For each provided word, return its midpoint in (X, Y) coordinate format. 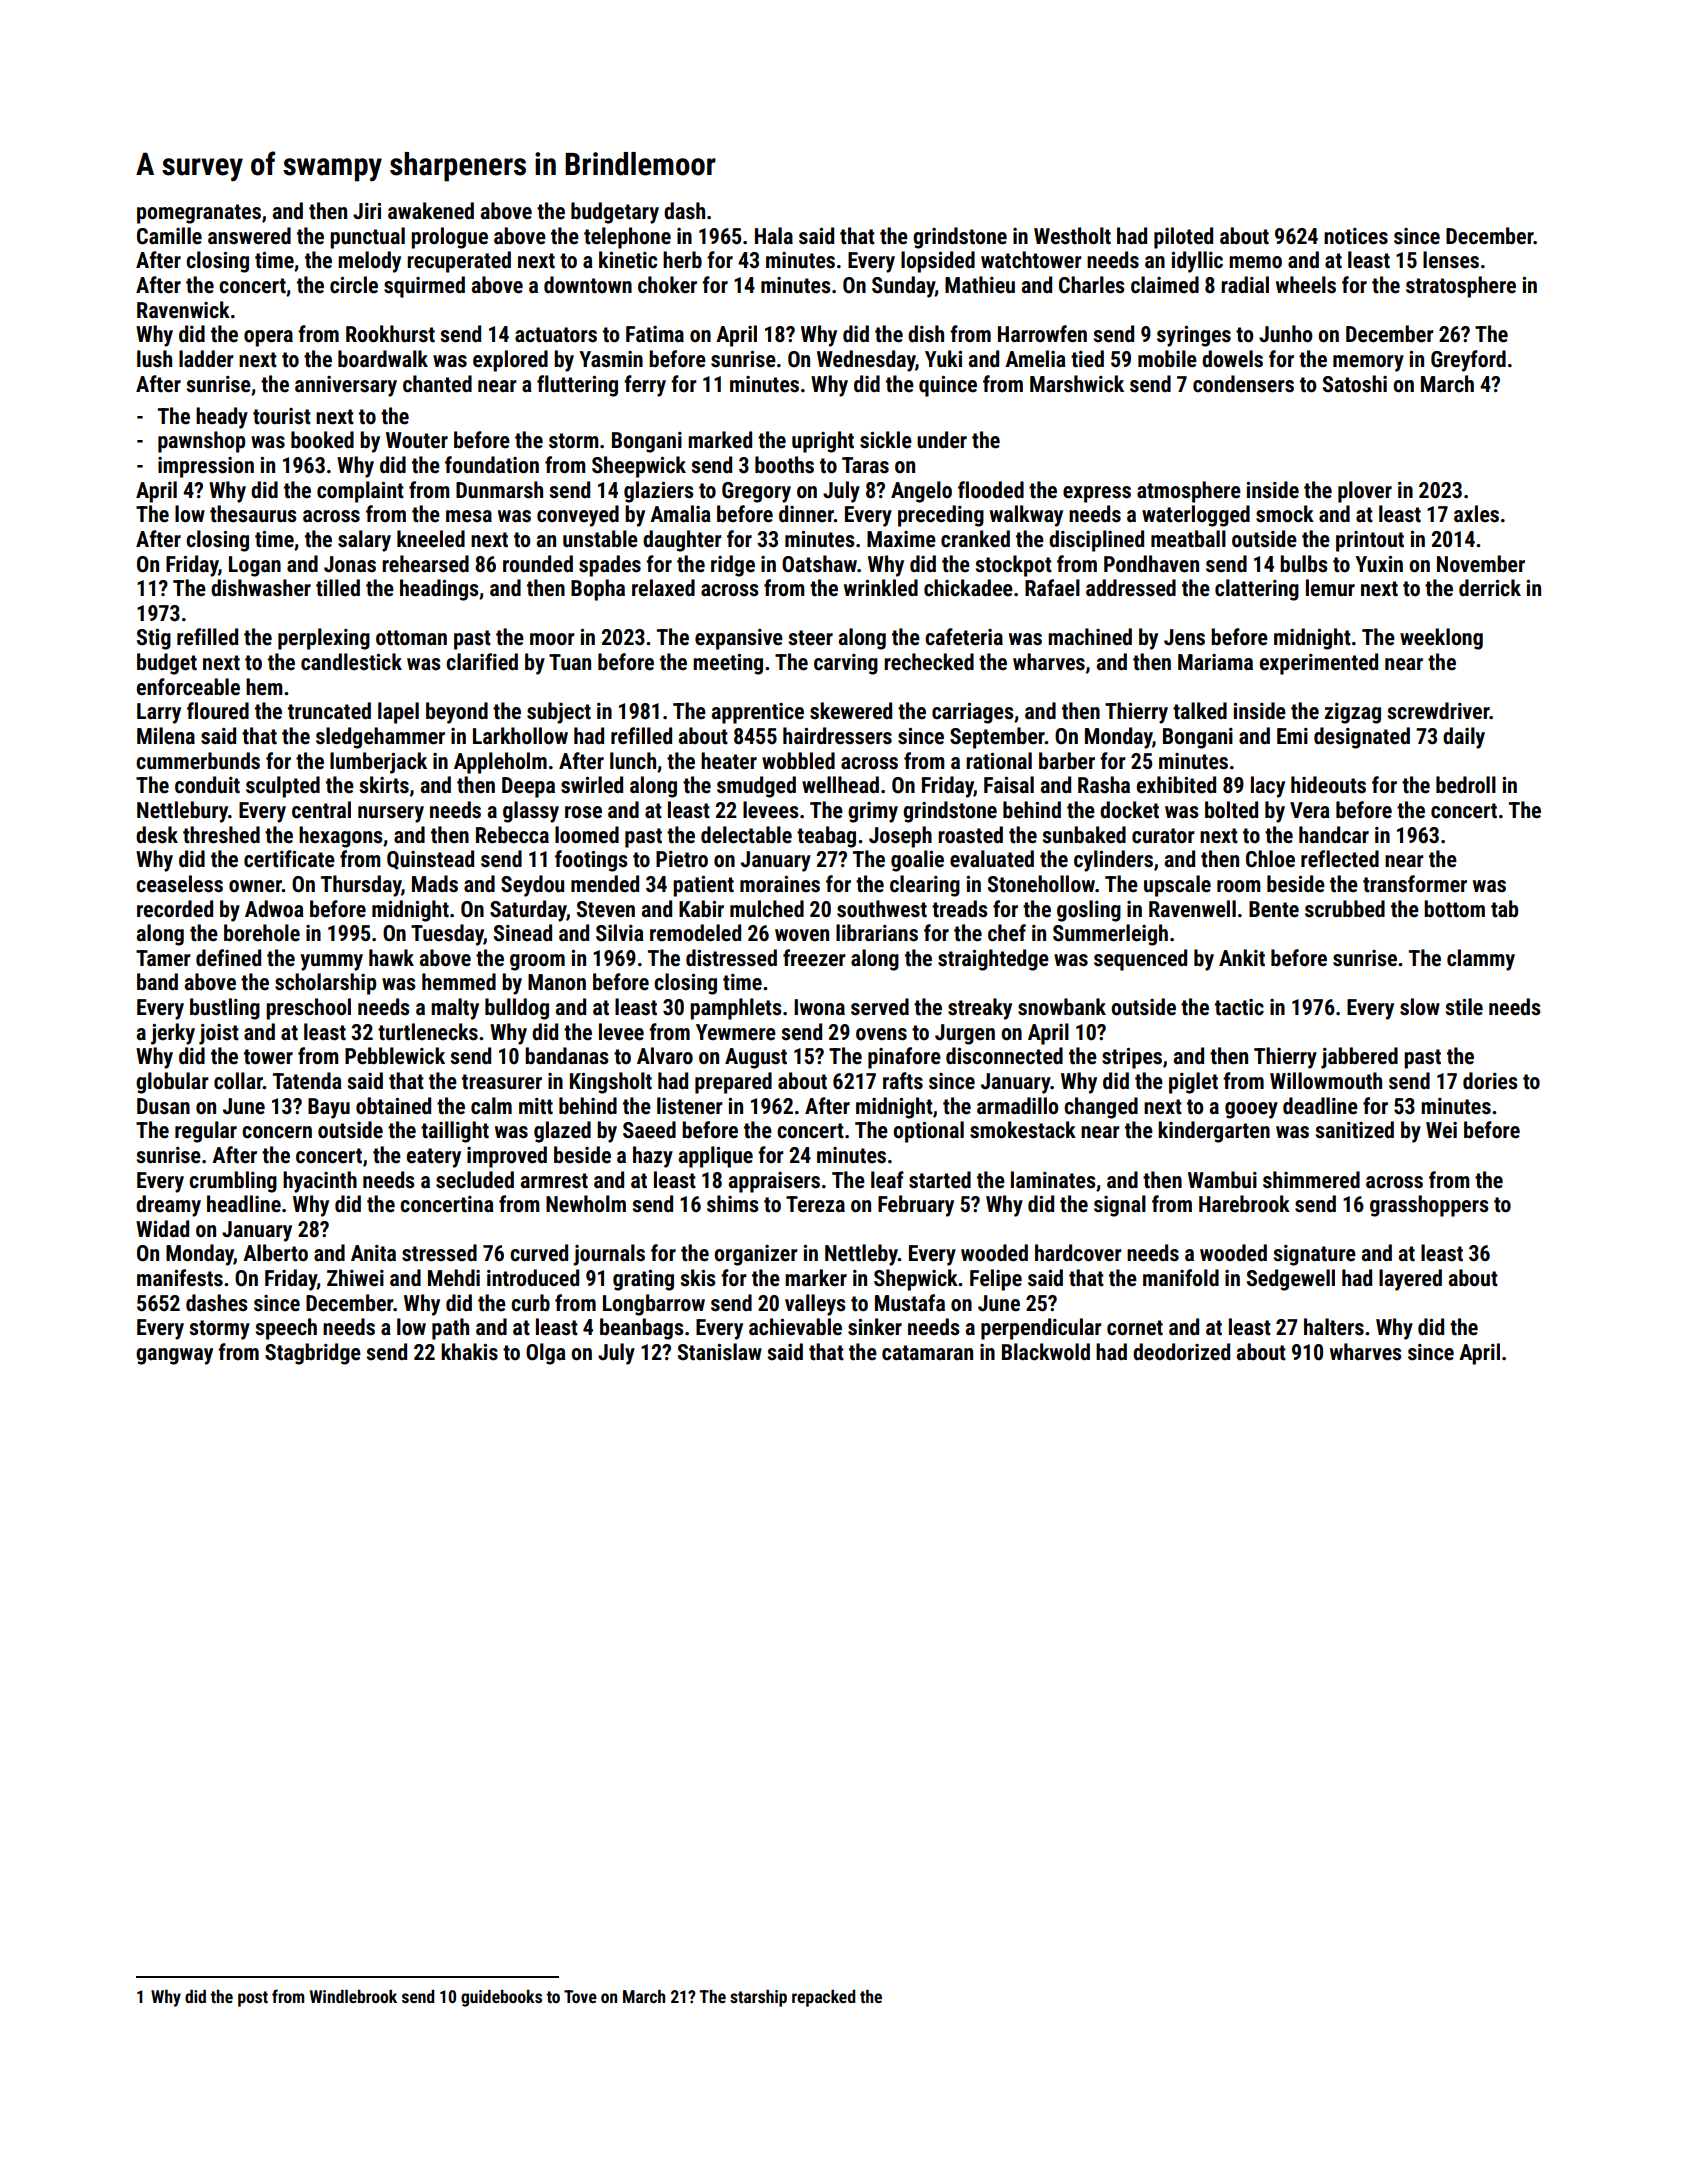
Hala (774, 235)
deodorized (1181, 1352)
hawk (391, 957)
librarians (877, 933)
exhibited (1176, 785)
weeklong (1441, 639)
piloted (1183, 238)
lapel (398, 713)
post (253, 1999)
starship (758, 1998)
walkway (1026, 516)
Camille (169, 236)
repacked (823, 1998)
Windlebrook (353, 1996)
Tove (580, 1996)
